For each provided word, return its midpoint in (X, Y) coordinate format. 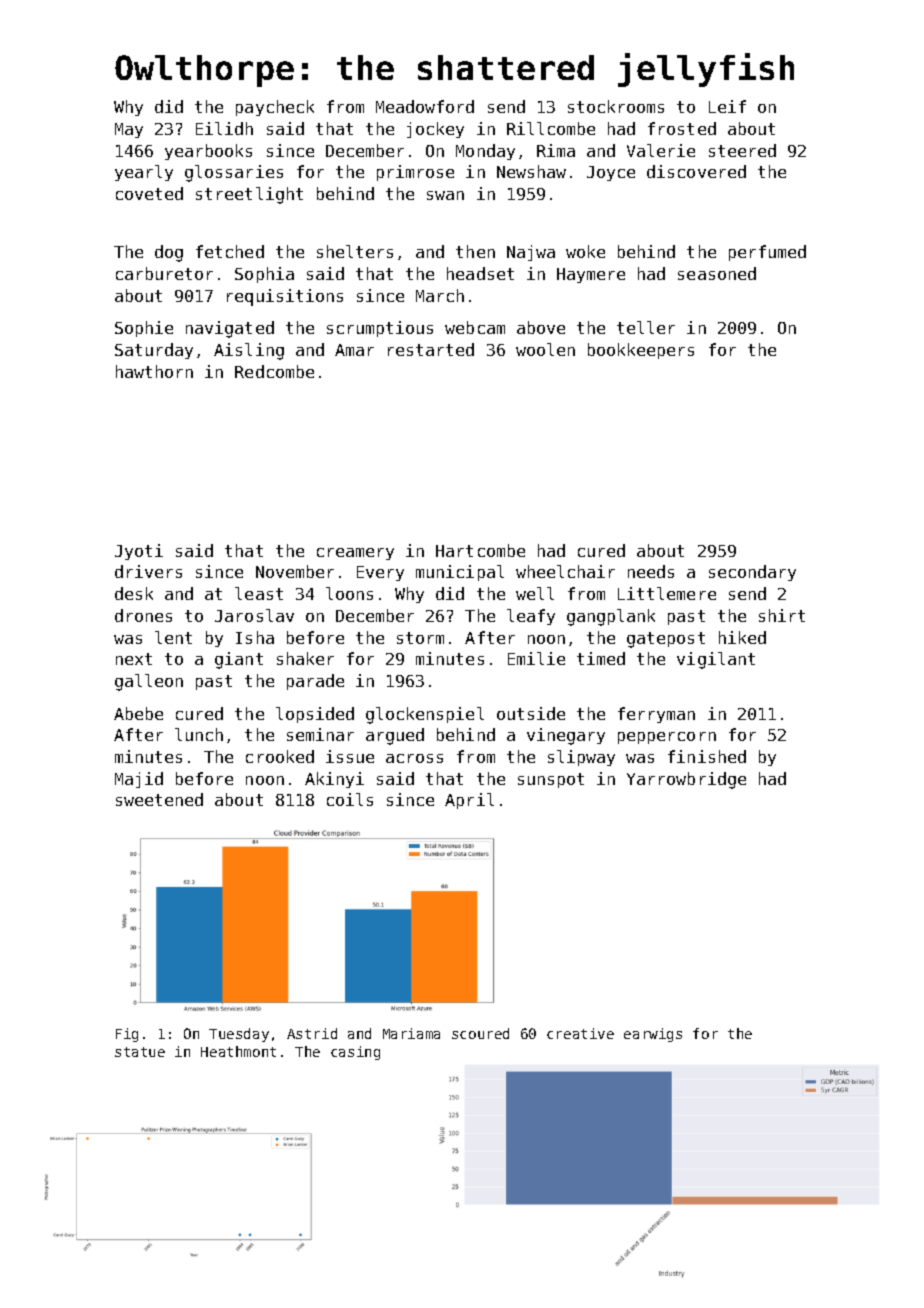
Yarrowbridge (686, 780)
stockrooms (616, 106)
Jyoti (139, 552)
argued (395, 736)
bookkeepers (641, 351)
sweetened (159, 799)
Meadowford (425, 106)
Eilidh (224, 128)
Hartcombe (480, 550)
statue (140, 1052)
